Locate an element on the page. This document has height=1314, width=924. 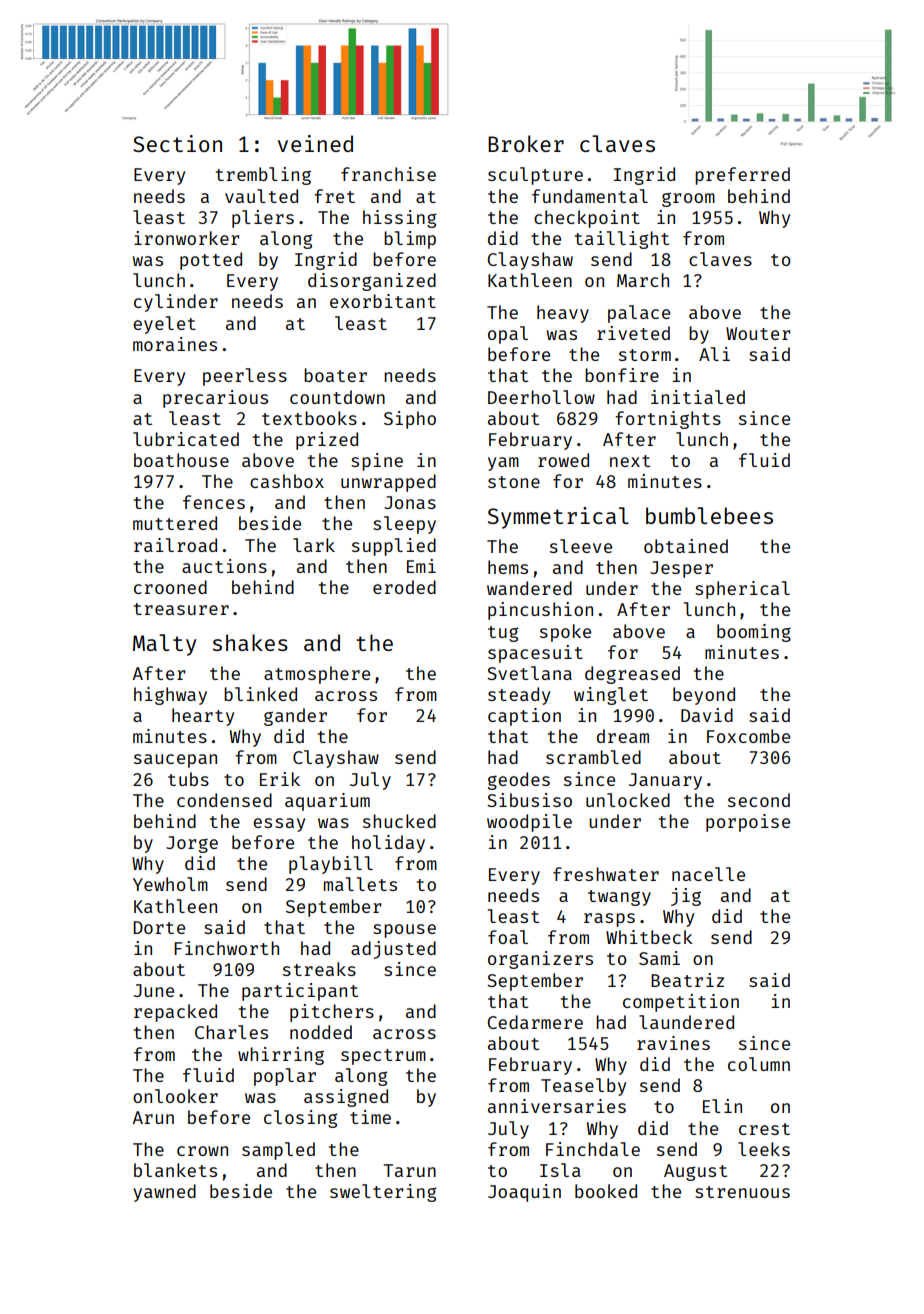
spectrum is located at coordinates (383, 1057).
